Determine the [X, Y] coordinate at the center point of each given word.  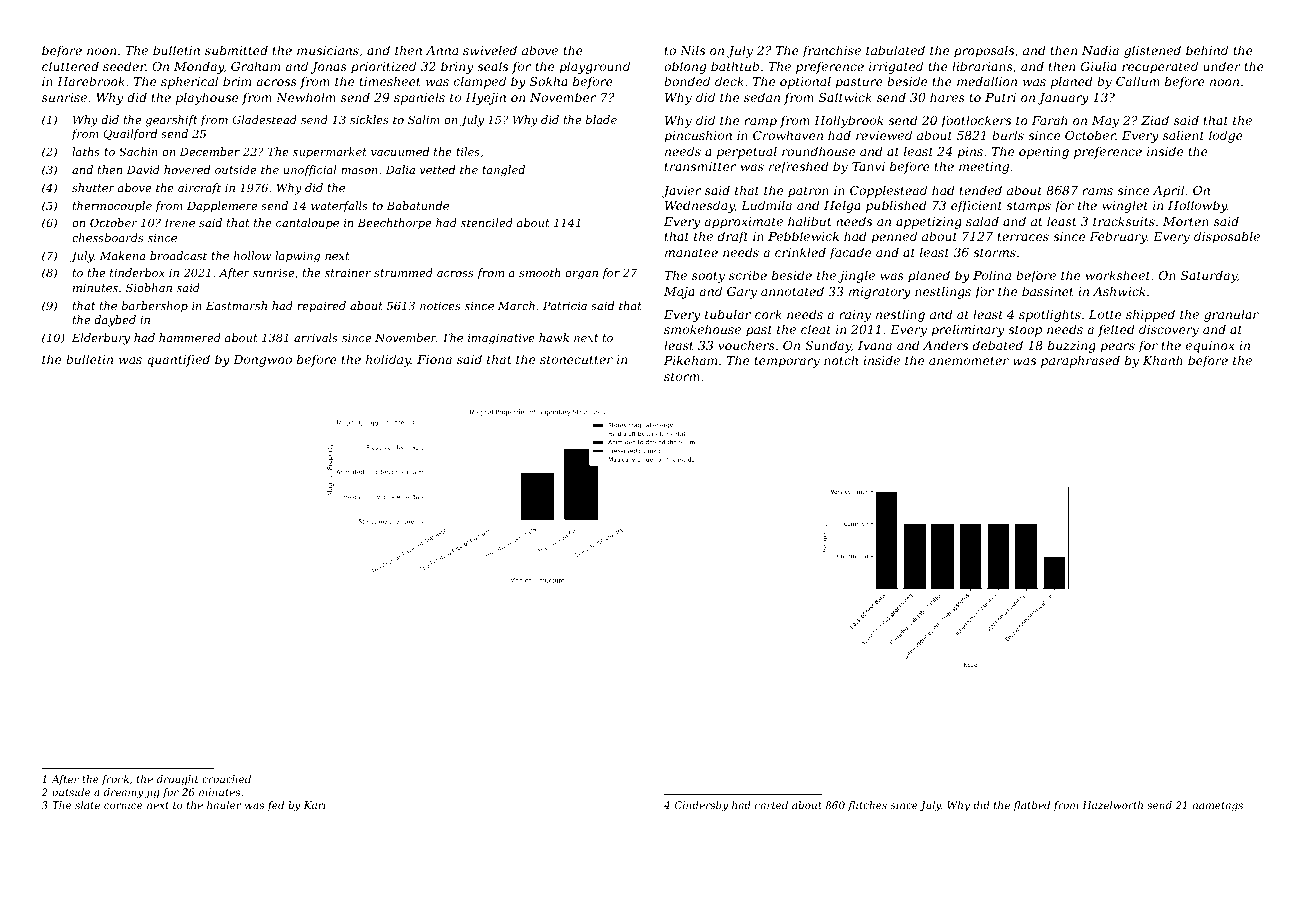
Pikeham [690, 360]
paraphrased [1080, 361]
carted [771, 805]
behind [1207, 50]
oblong [685, 67]
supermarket [330, 153]
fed [276, 806]
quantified [178, 360]
